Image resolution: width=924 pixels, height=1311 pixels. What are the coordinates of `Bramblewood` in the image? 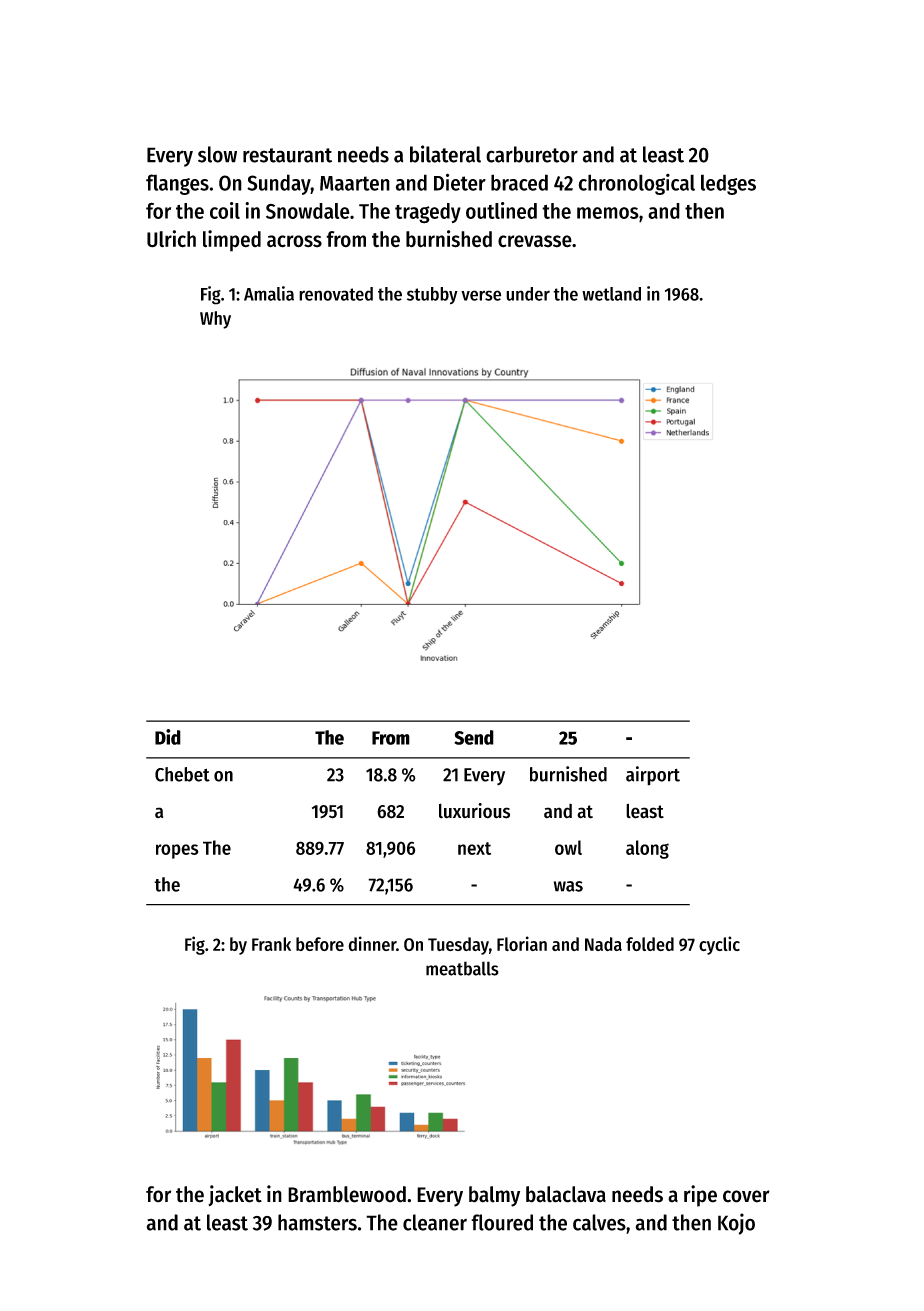 It's located at (347, 1194).
